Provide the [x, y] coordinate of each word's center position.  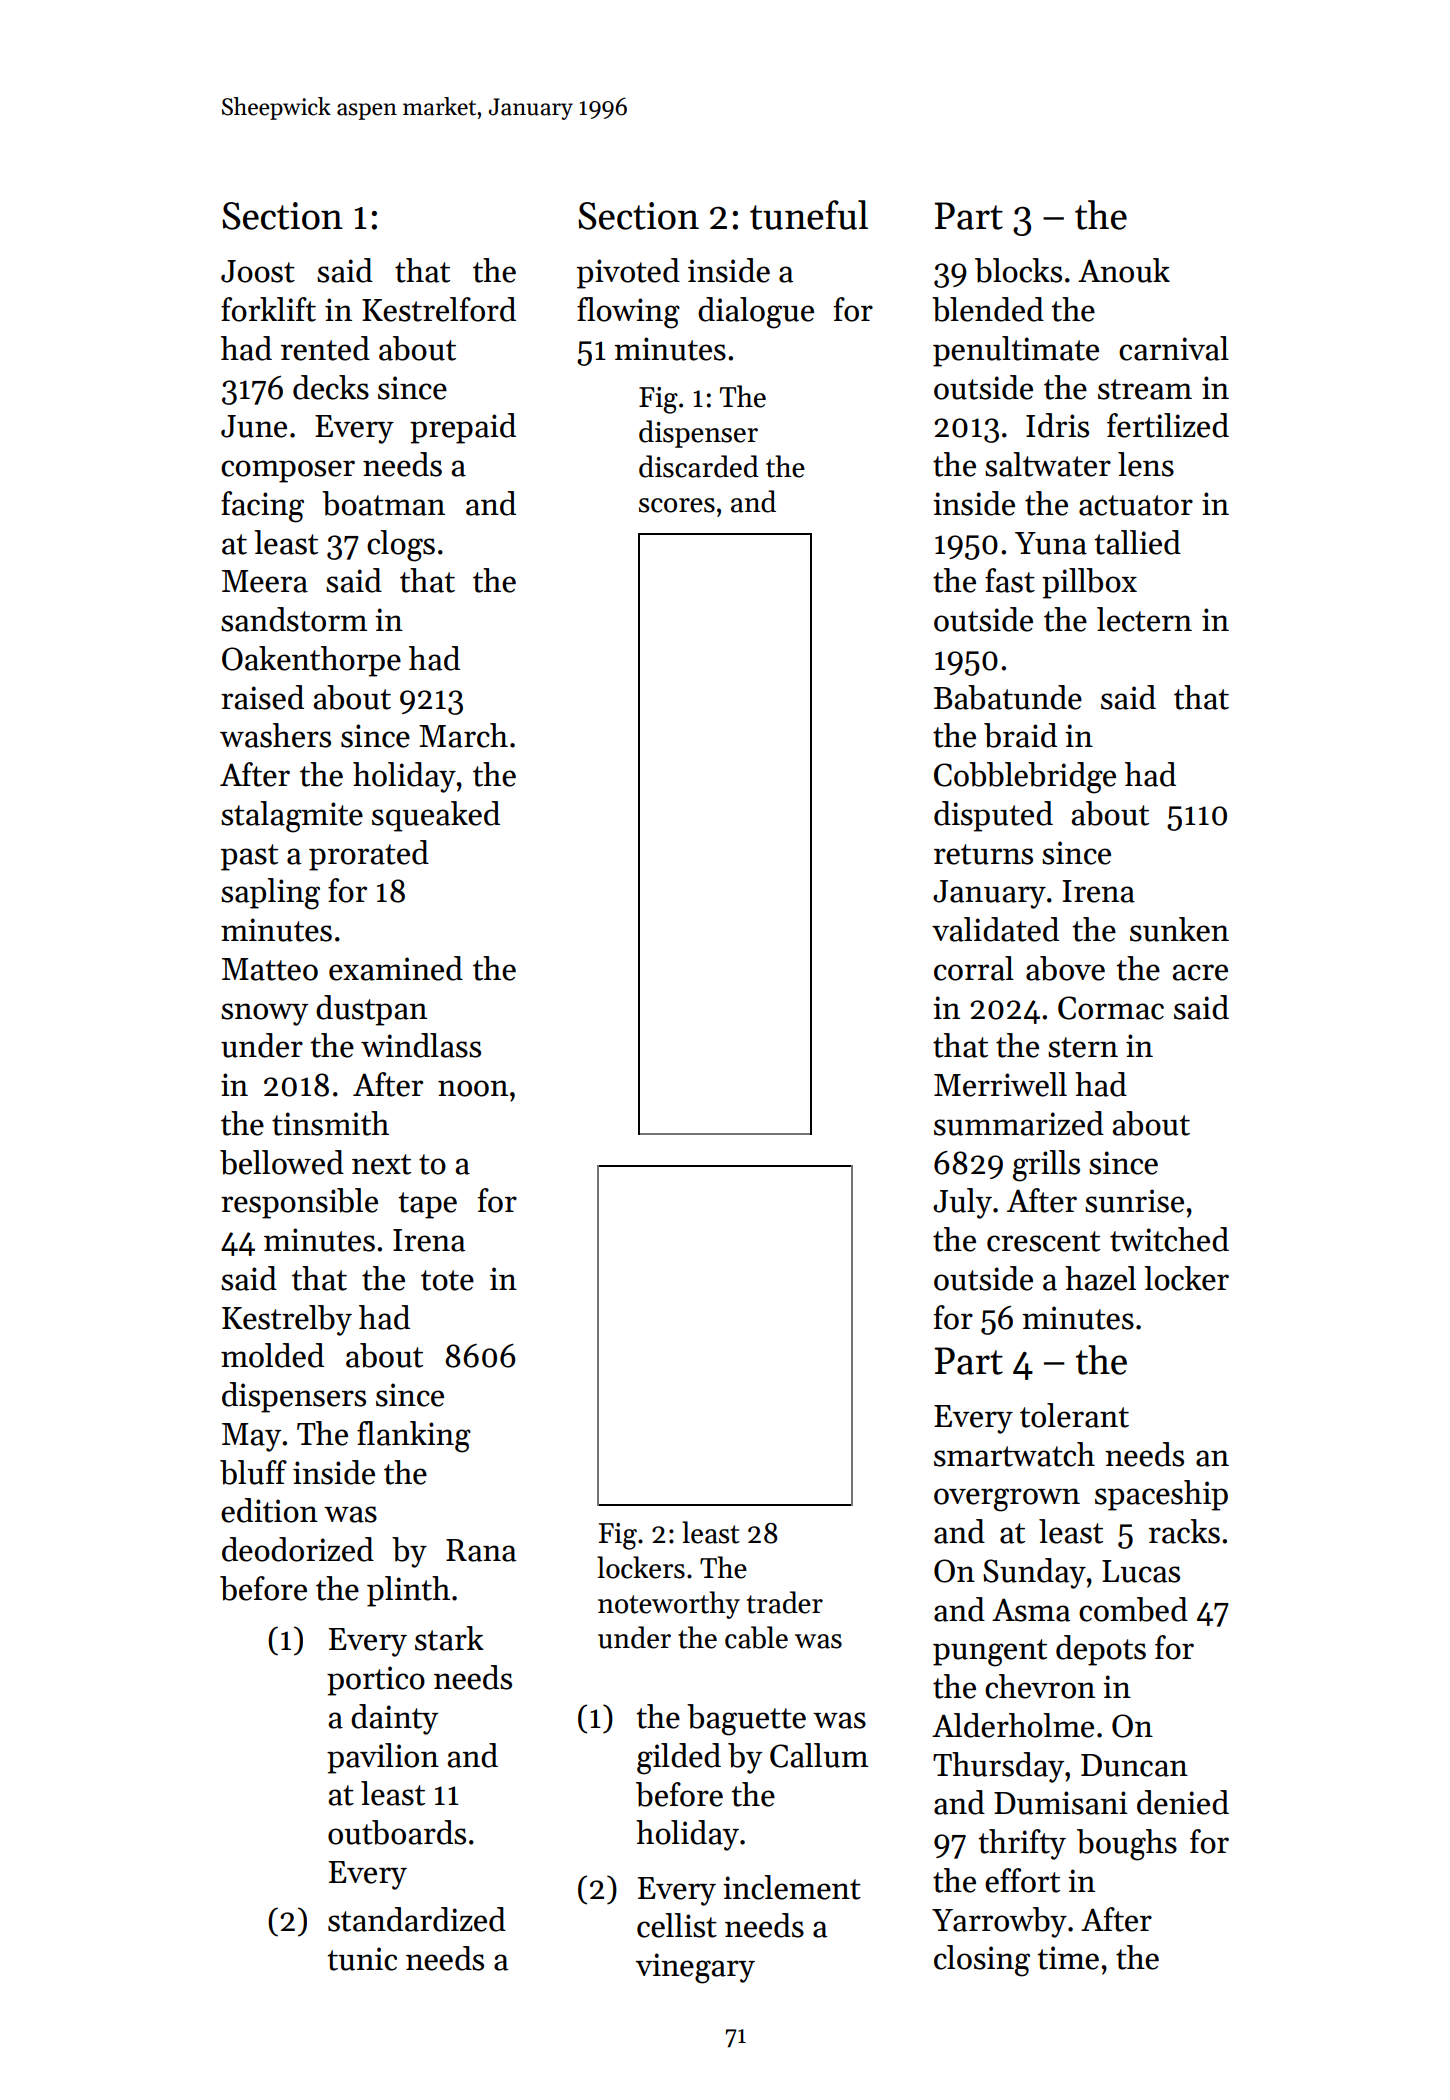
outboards [397, 1832]
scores [677, 505]
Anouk [1124, 270]
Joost [258, 271]
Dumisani [1061, 1803]
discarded [699, 466]
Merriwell [1000, 1084]
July [962, 1203]
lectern [1144, 619]
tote [447, 1280]
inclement [792, 1887]
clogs [401, 546]
